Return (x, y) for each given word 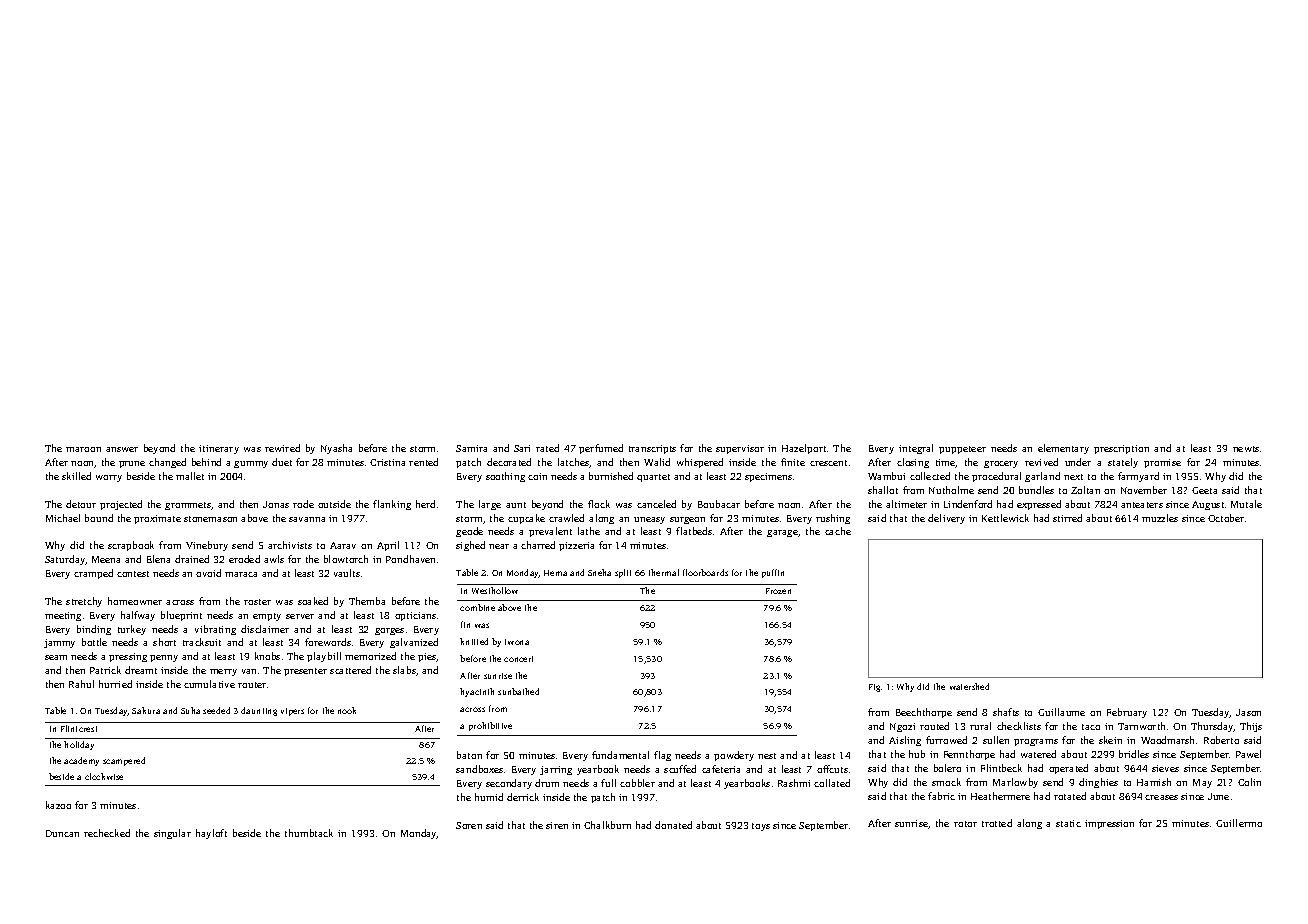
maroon (83, 449)
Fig (874, 688)
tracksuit (202, 642)
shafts (1006, 712)
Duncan (62, 833)
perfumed (601, 449)
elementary (1063, 449)
